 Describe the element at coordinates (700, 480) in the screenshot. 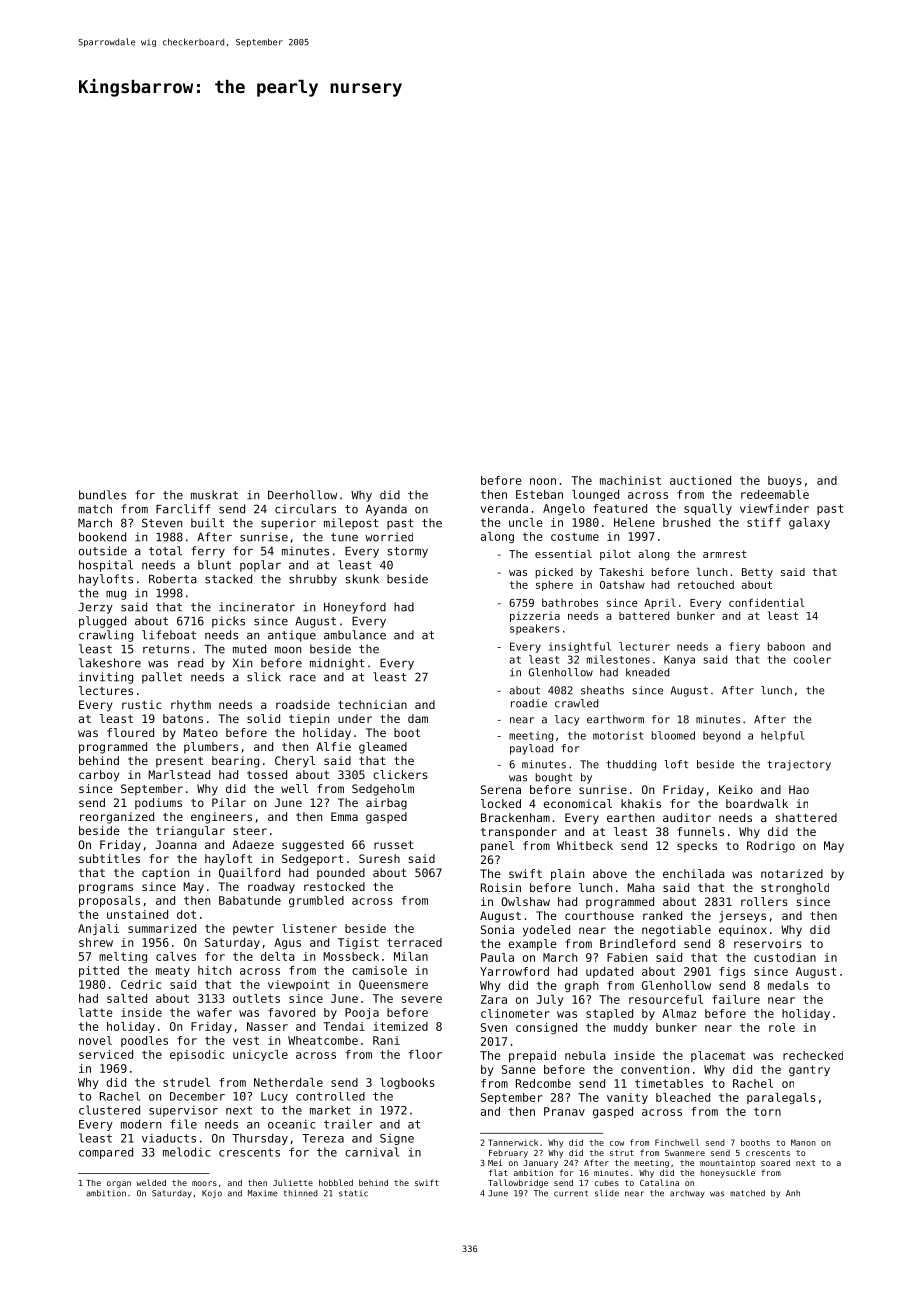

I see `auctioned` at that location.
